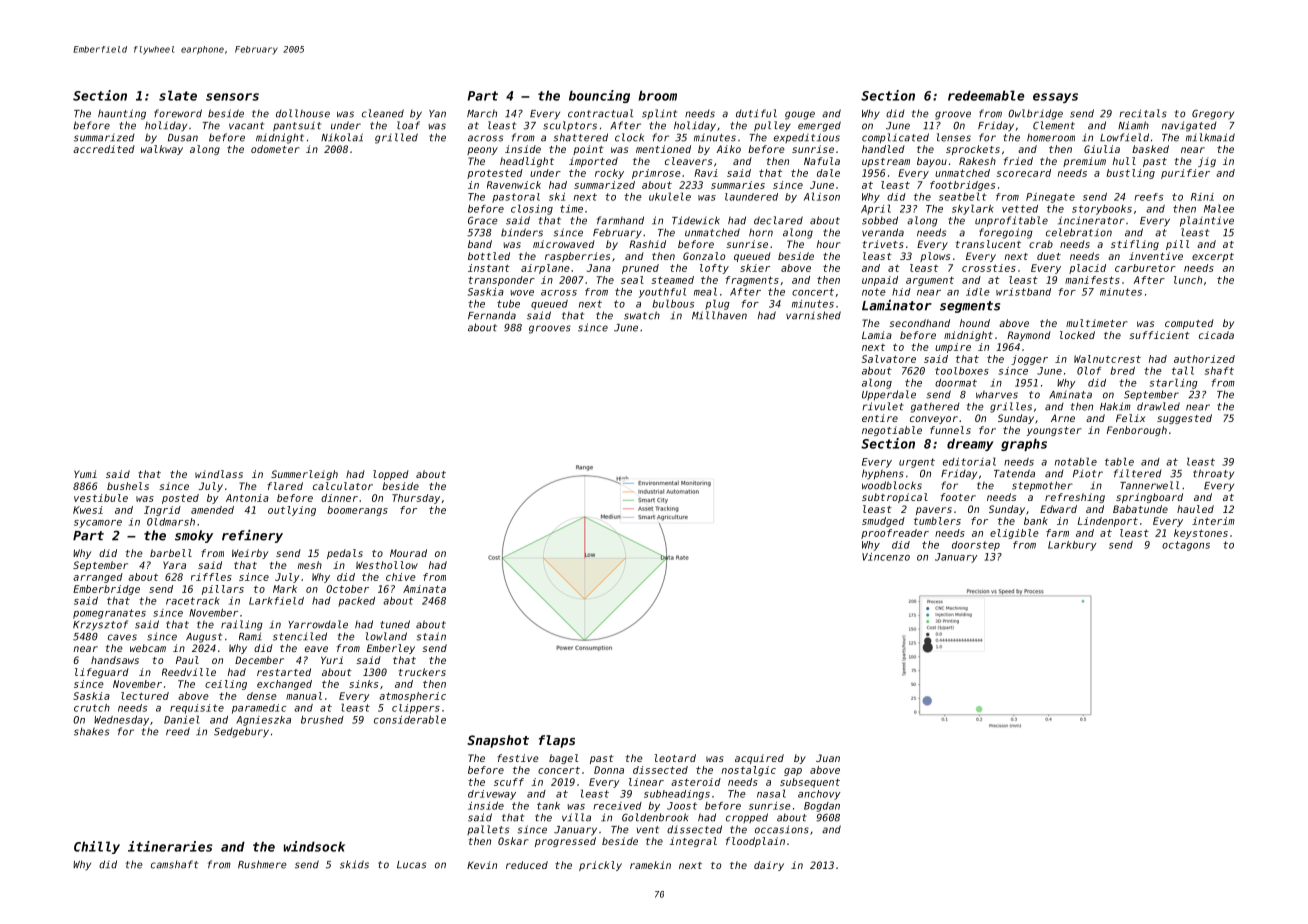 The width and height of the screenshot is (1308, 924). What do you see at coordinates (492, 315) in the screenshot?
I see `Fernanda` at bounding box center [492, 315].
